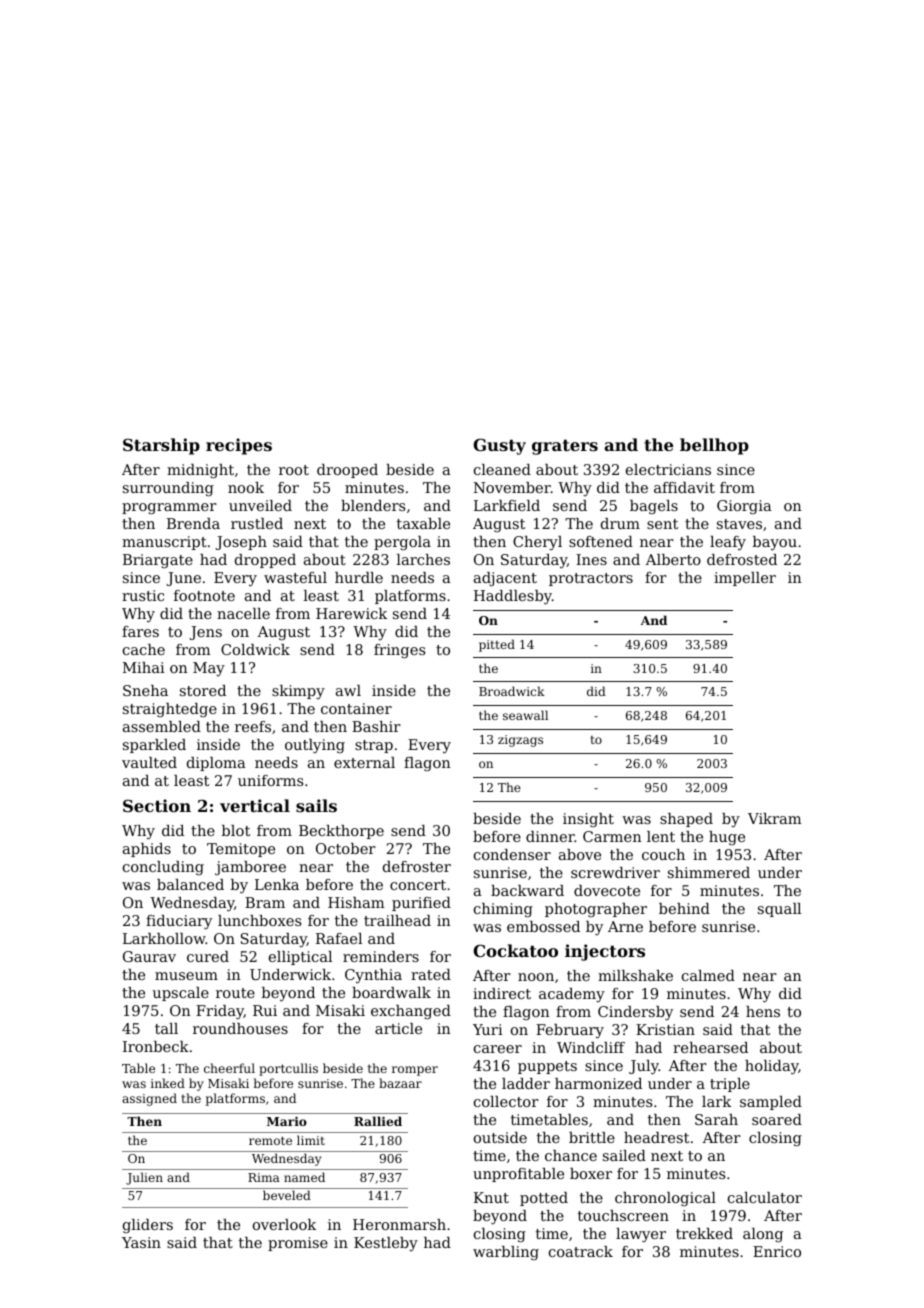 This screenshot has width=924, height=1308. I want to click on Carmen, so click(612, 836).
